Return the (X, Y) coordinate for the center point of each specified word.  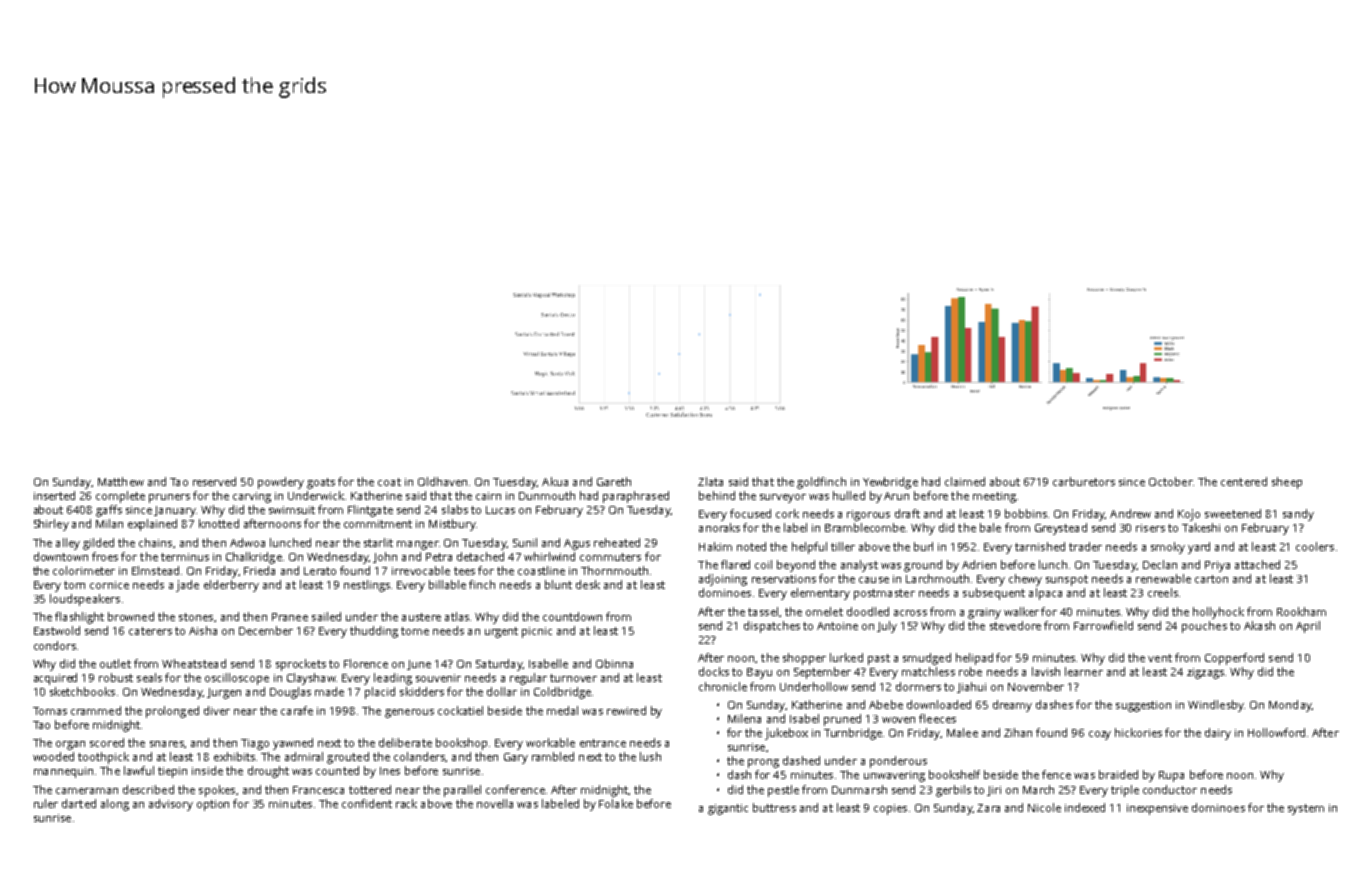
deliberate (405, 742)
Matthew (121, 481)
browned (131, 616)
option (213, 805)
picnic (537, 632)
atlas (457, 616)
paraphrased (636, 497)
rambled (553, 756)
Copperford (1234, 659)
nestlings (367, 586)
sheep (1287, 483)
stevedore (1015, 625)
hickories (1138, 732)
